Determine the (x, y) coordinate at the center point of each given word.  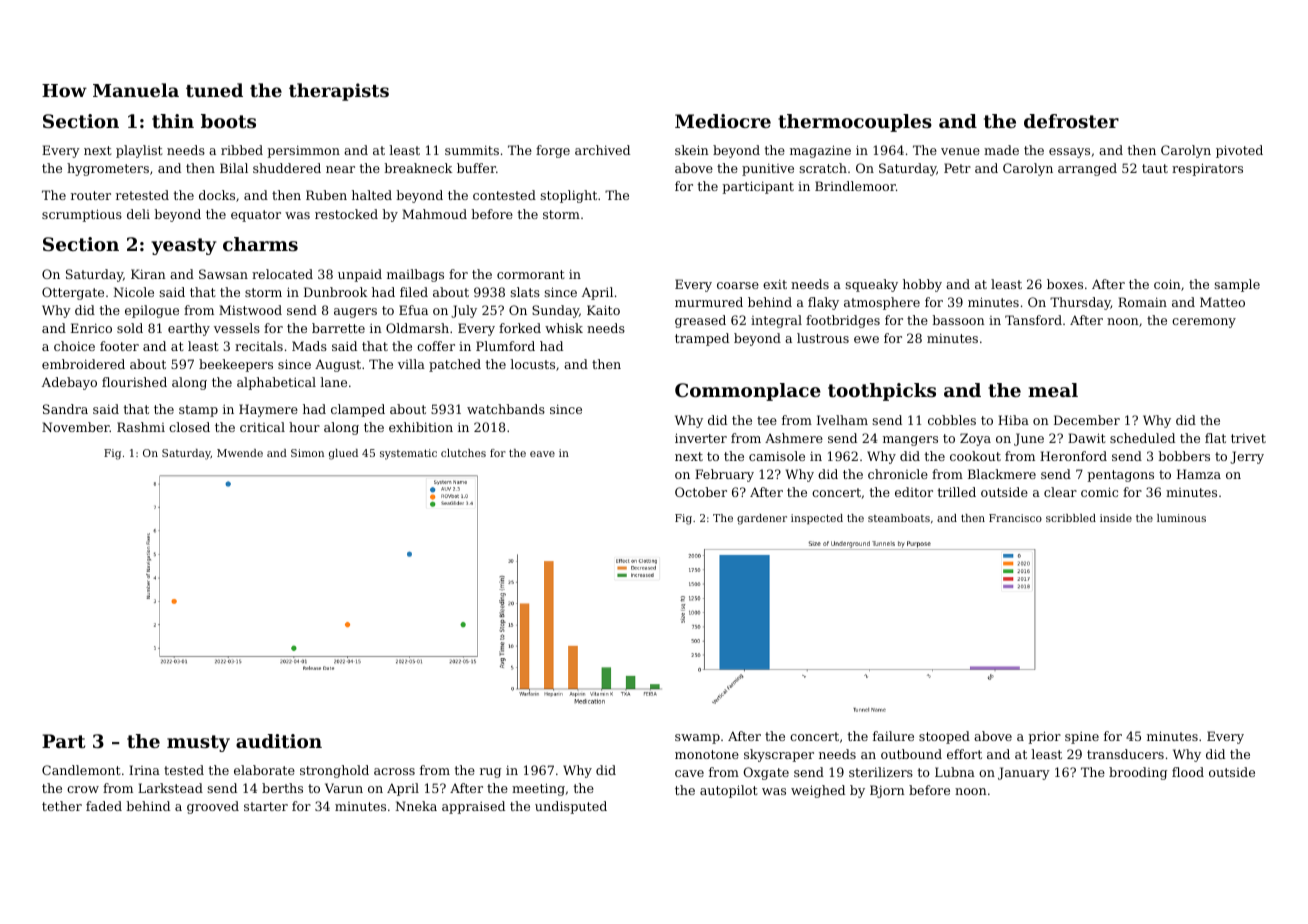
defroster (1071, 121)
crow (83, 789)
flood (1188, 772)
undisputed (571, 807)
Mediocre (723, 121)
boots (228, 121)
